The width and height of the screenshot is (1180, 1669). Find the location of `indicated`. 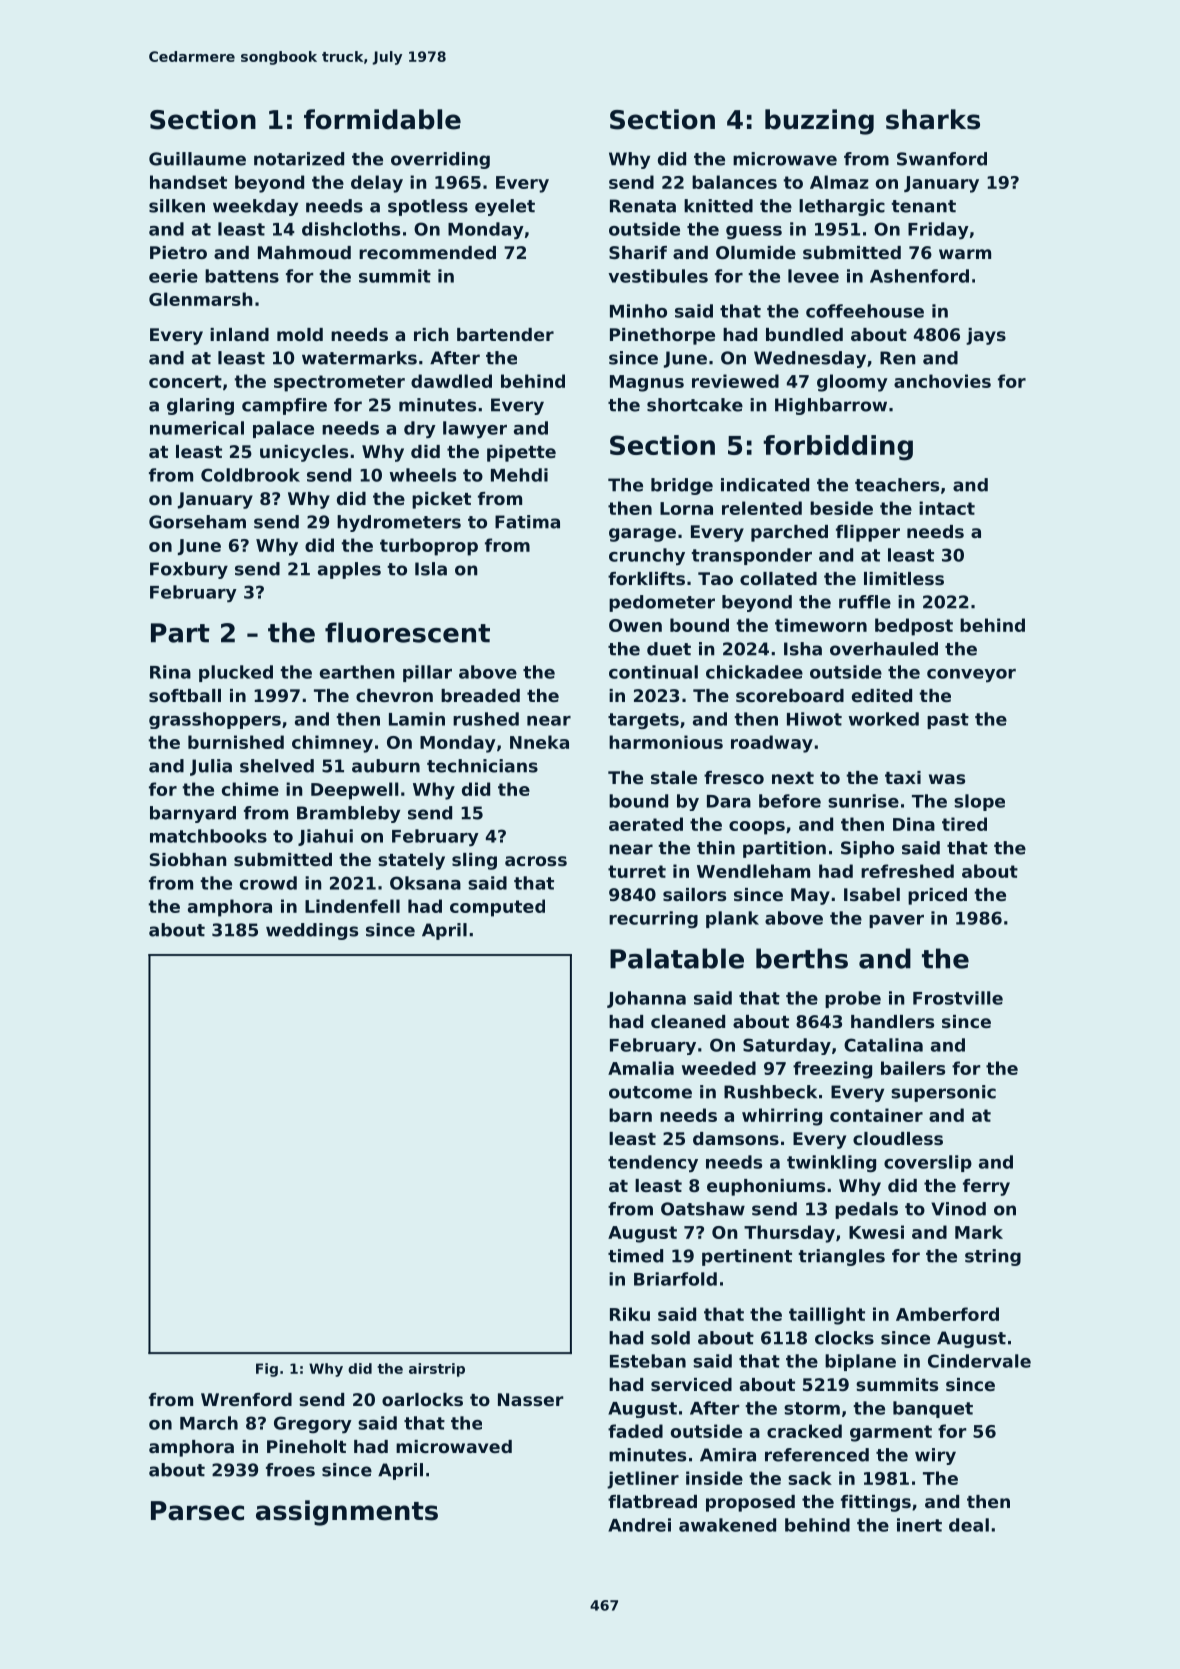

indicated is located at coordinates (765, 485).
